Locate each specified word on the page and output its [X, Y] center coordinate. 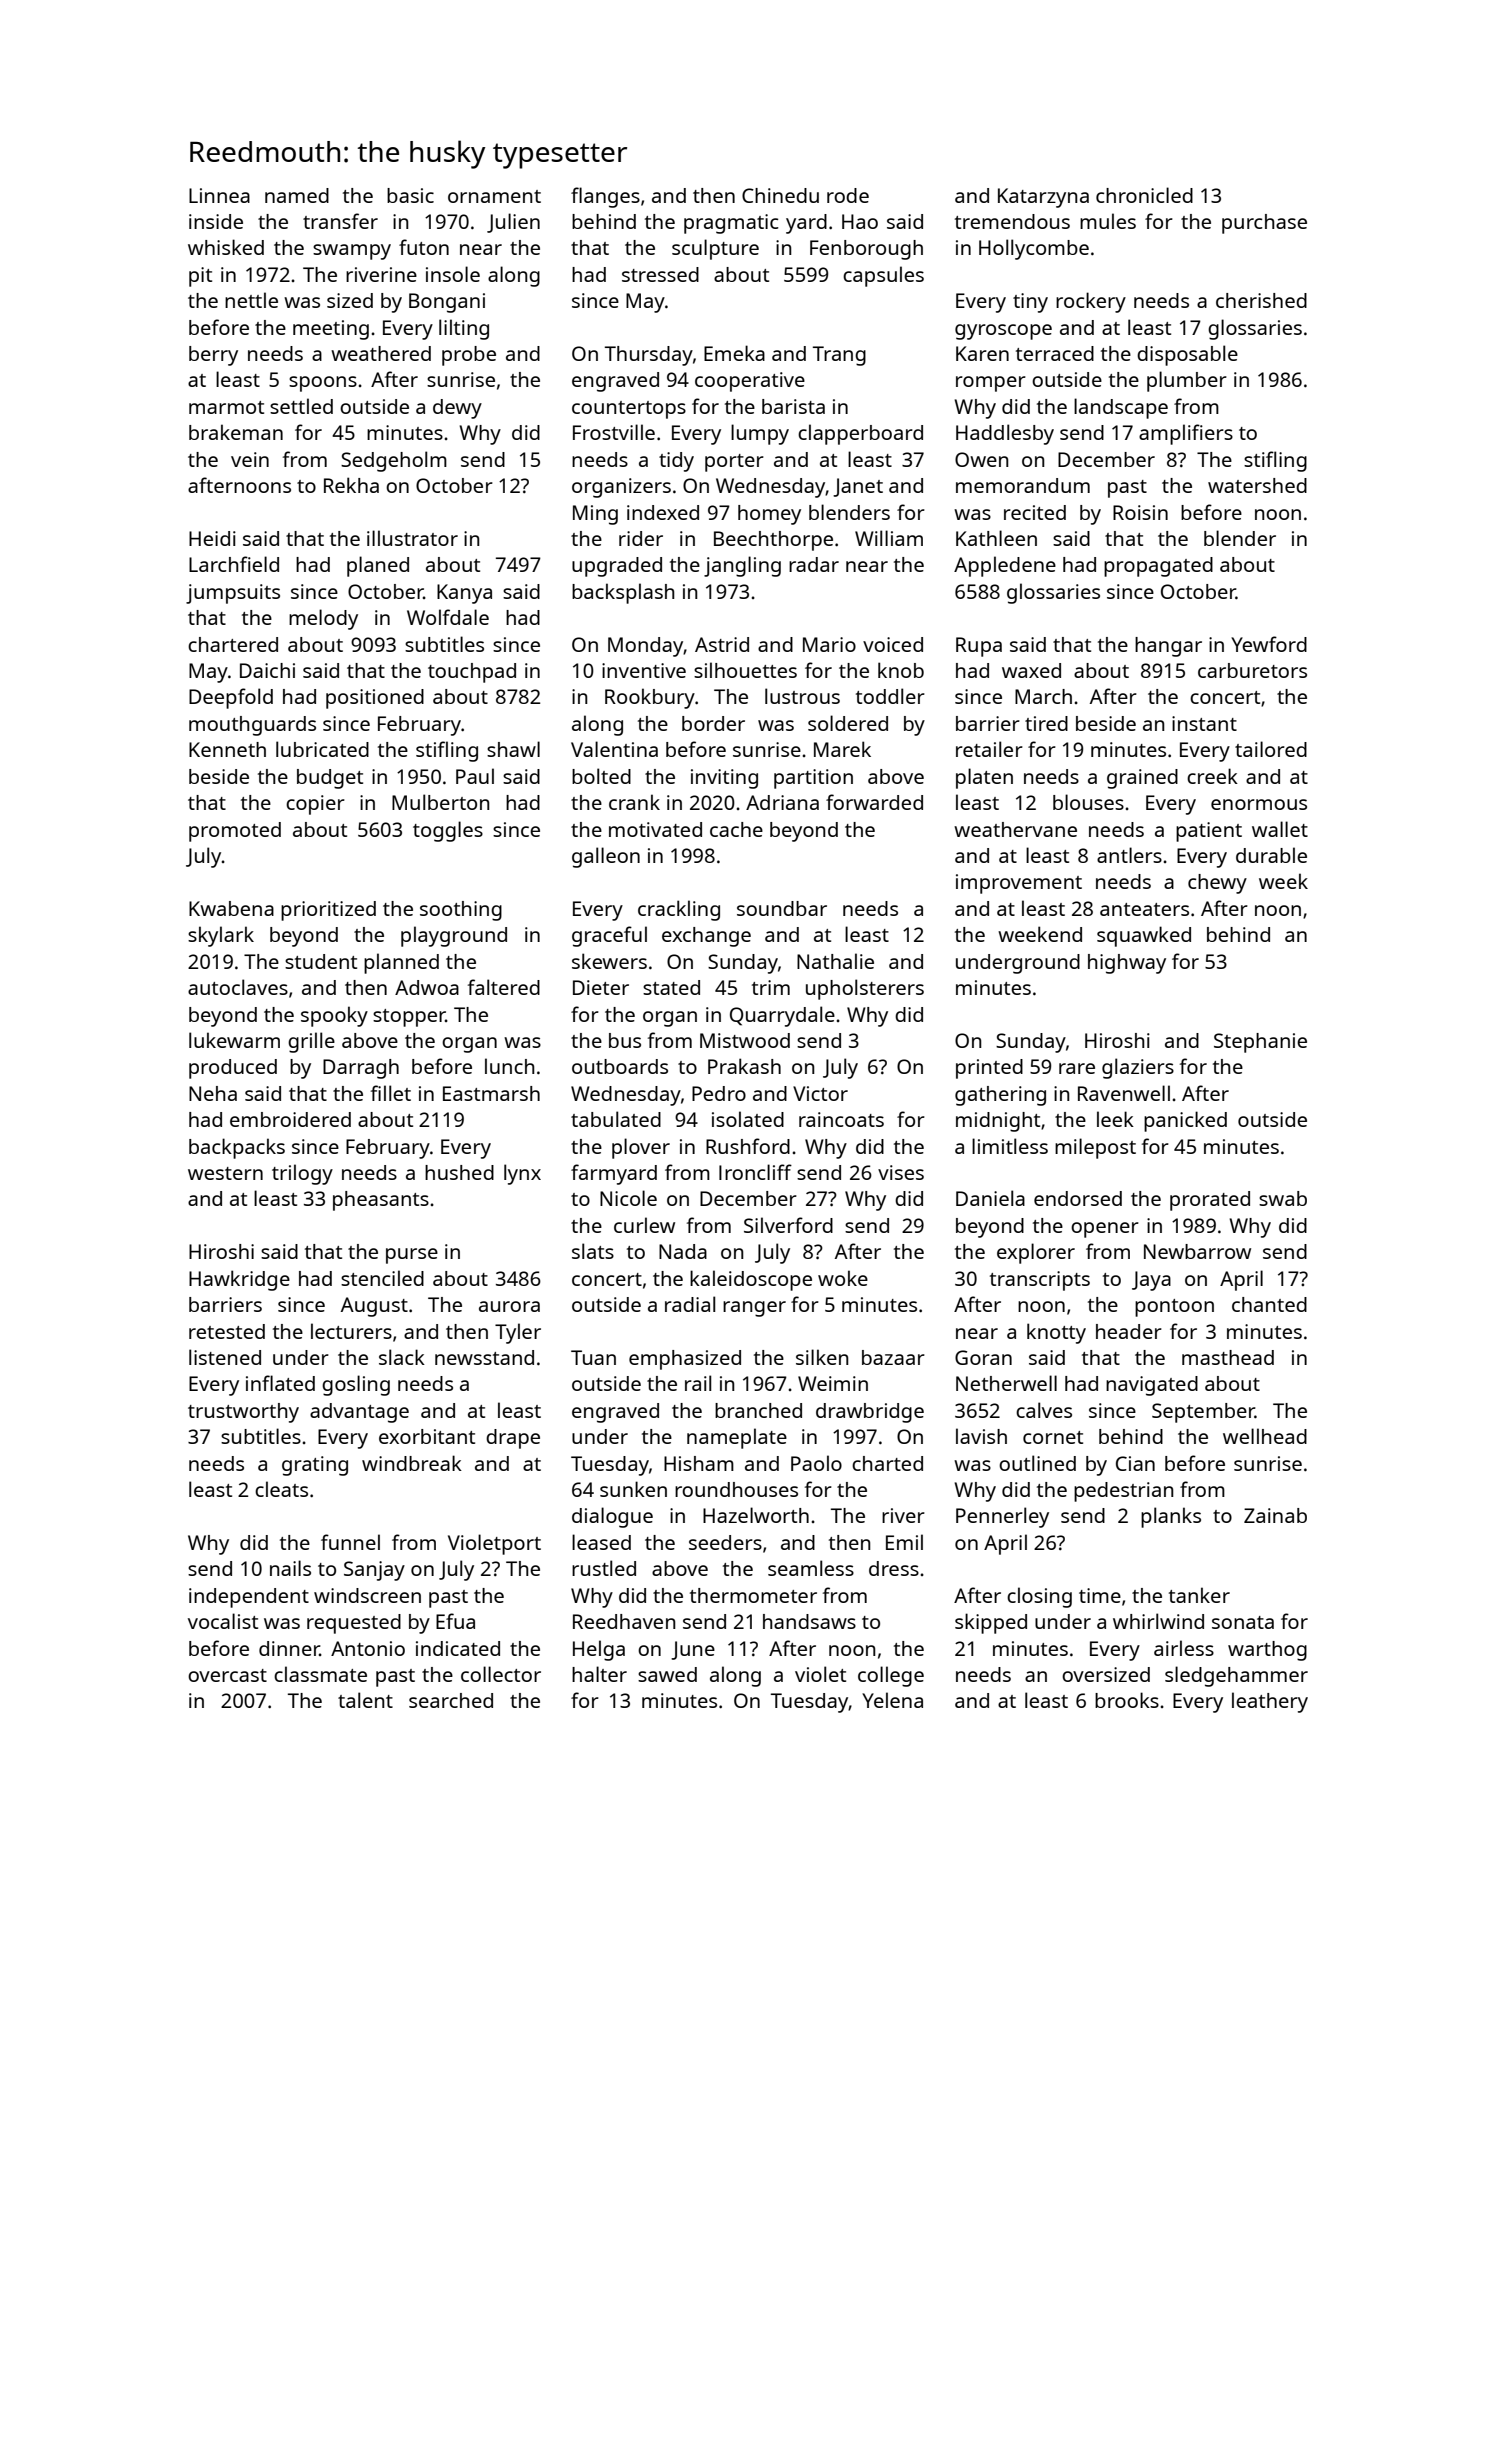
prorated [1210, 1201]
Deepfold [231, 698]
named [297, 195]
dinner [289, 1648]
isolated [748, 1119]
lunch [510, 1066]
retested [227, 1331]
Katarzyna [1043, 198]
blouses [1088, 802]
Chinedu [780, 195]
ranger [754, 1309]
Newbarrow [1197, 1251]
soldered [848, 723]
